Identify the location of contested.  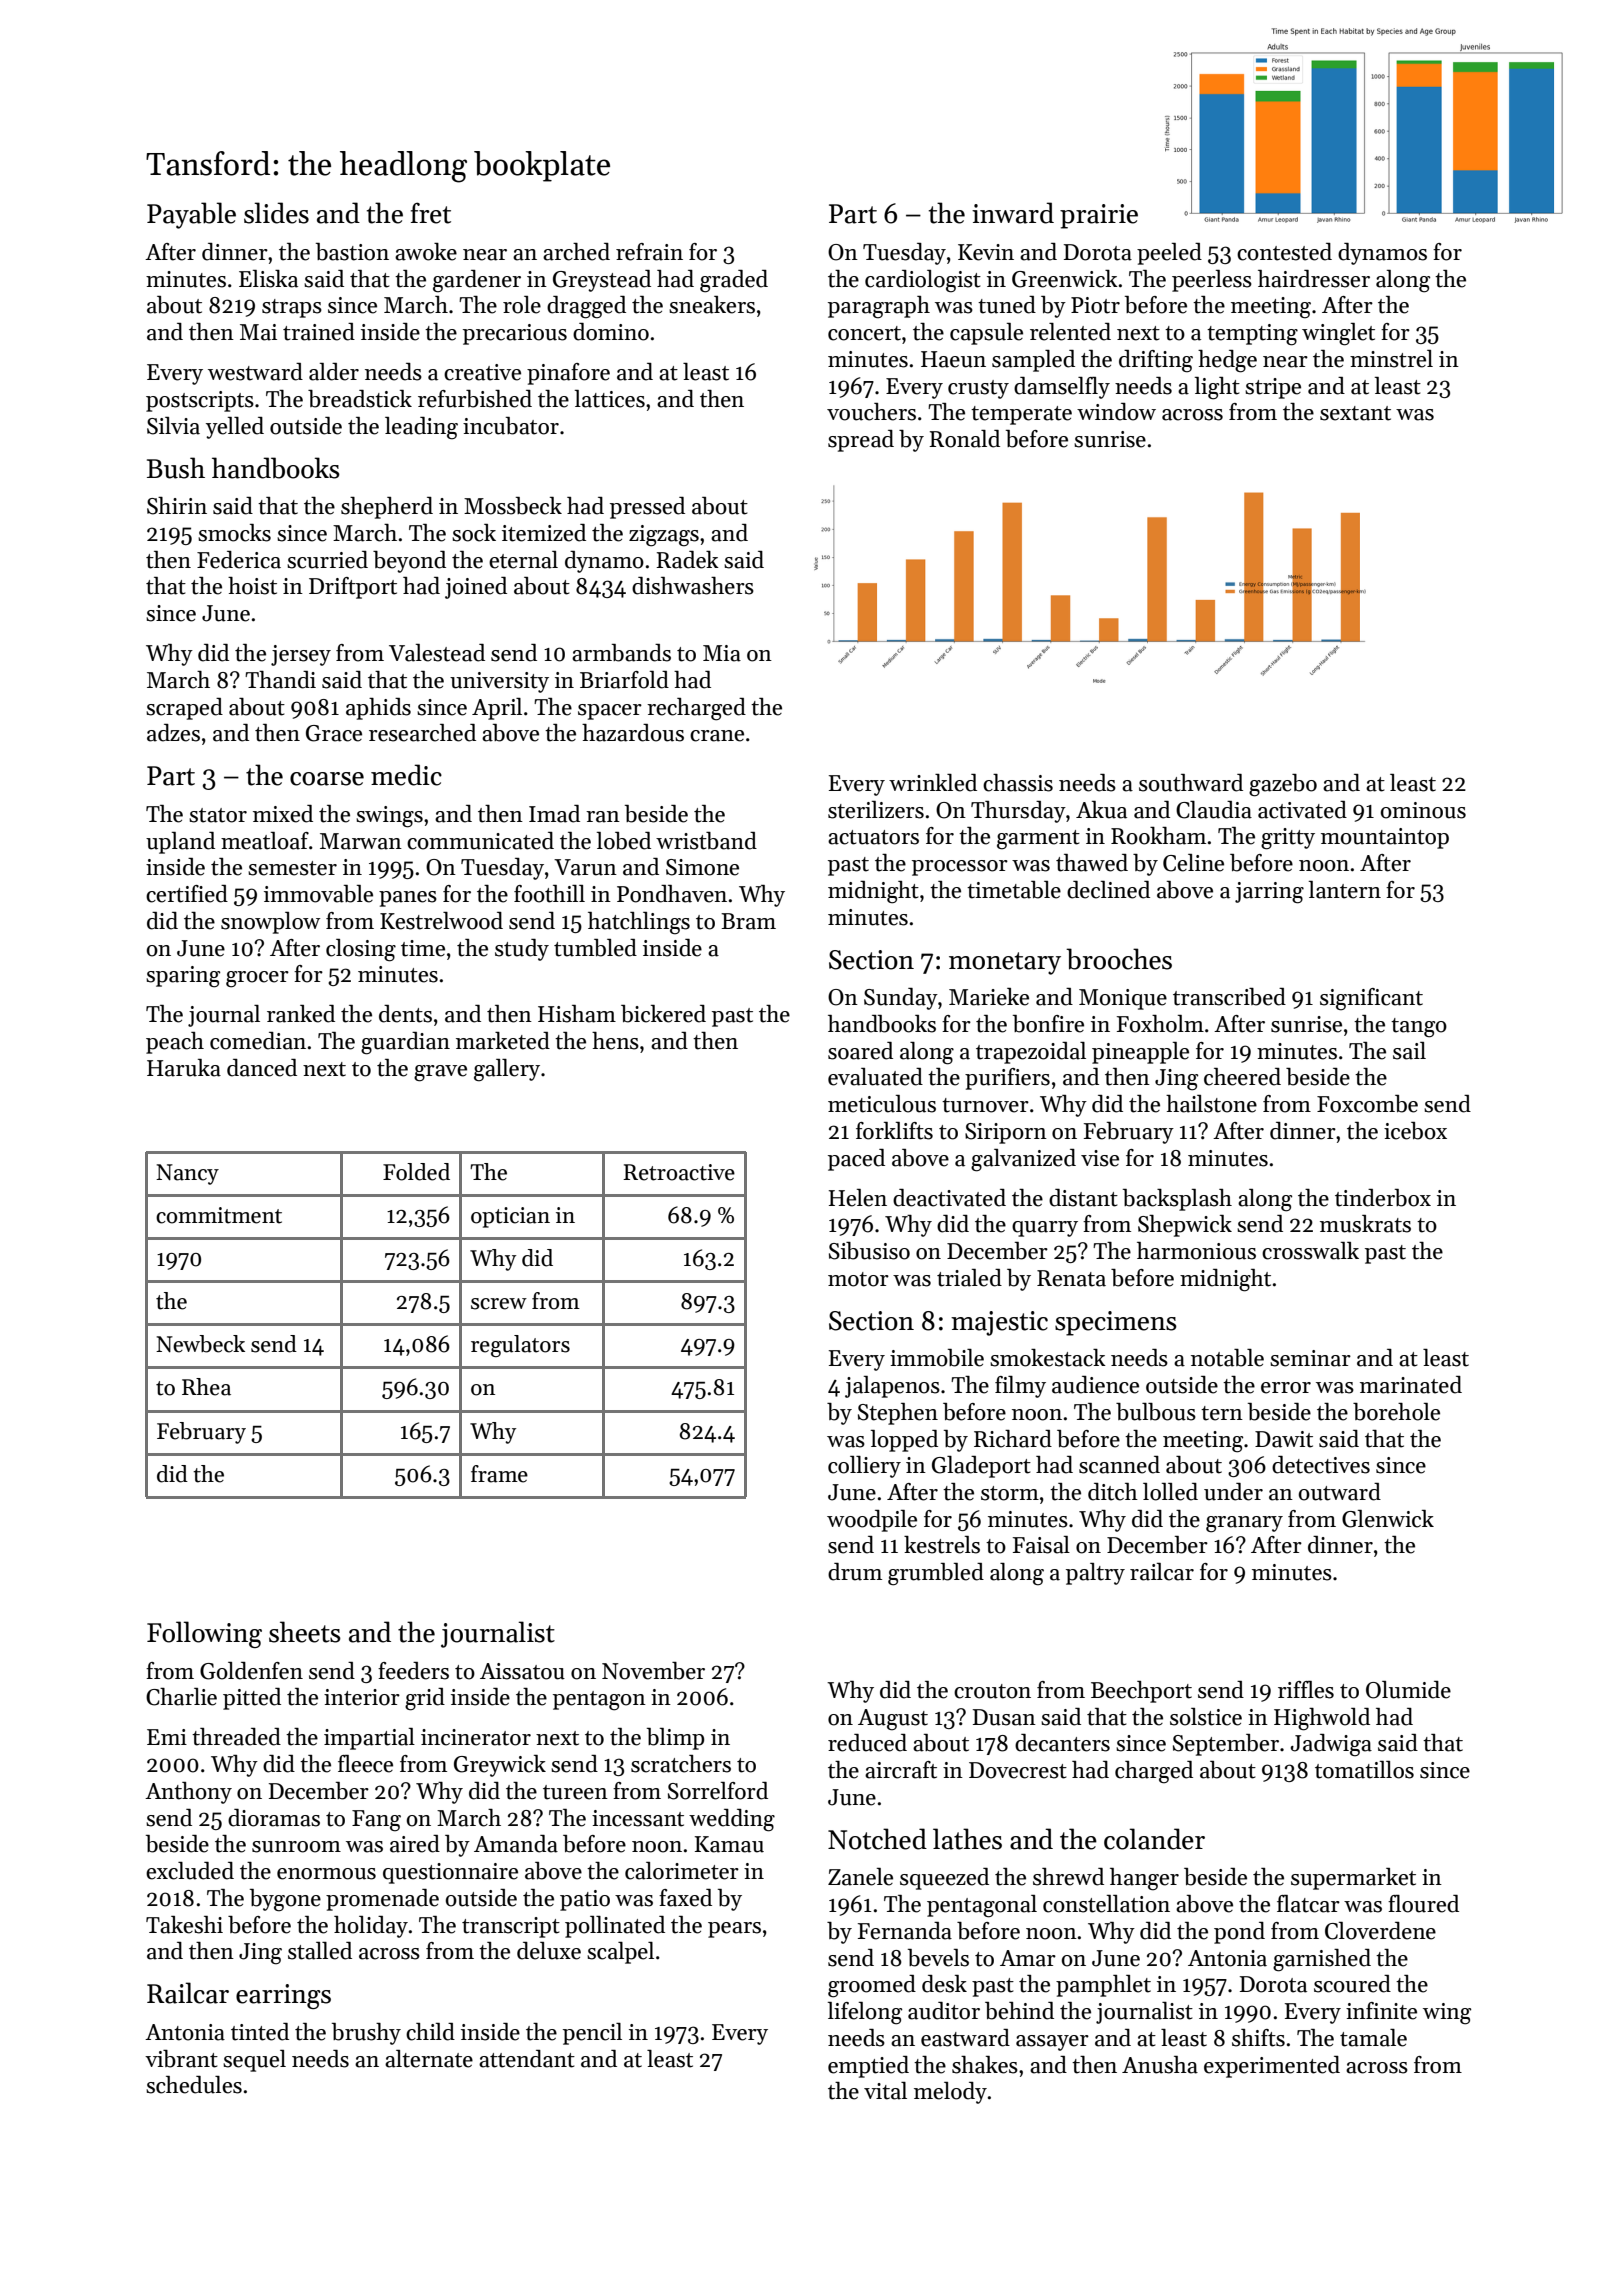
(1284, 252).
